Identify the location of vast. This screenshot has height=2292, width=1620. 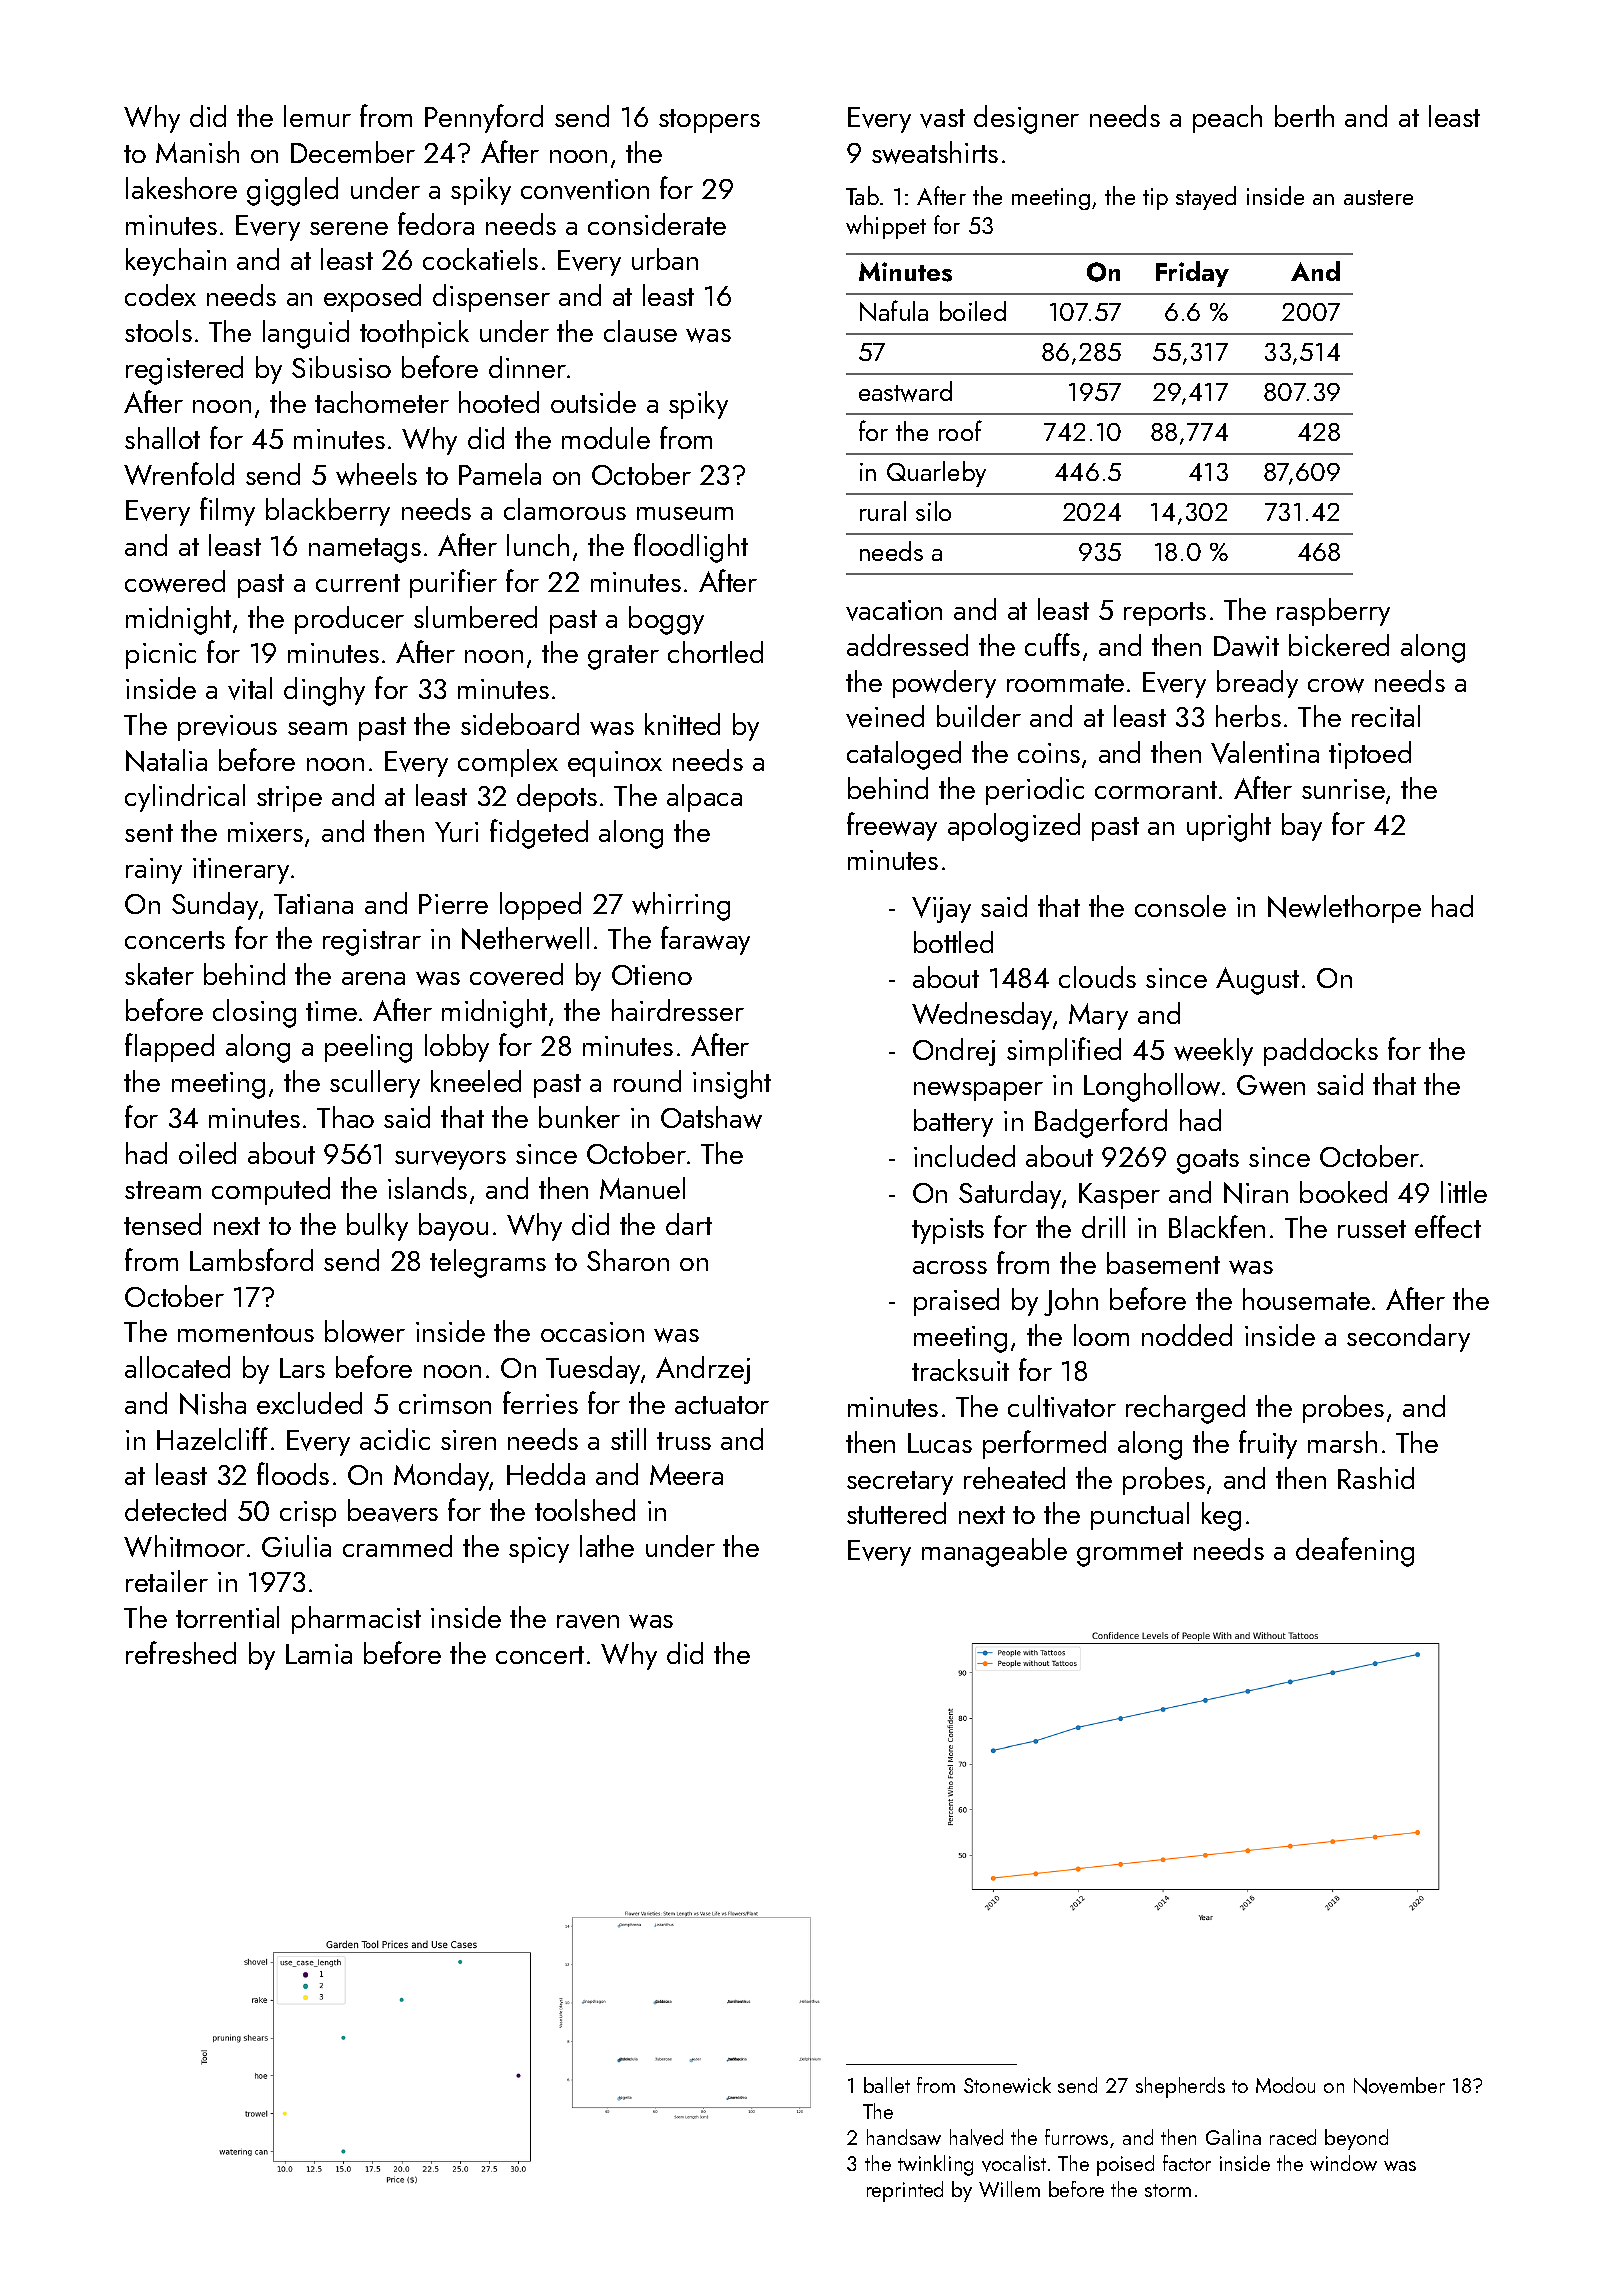
(942, 118).
